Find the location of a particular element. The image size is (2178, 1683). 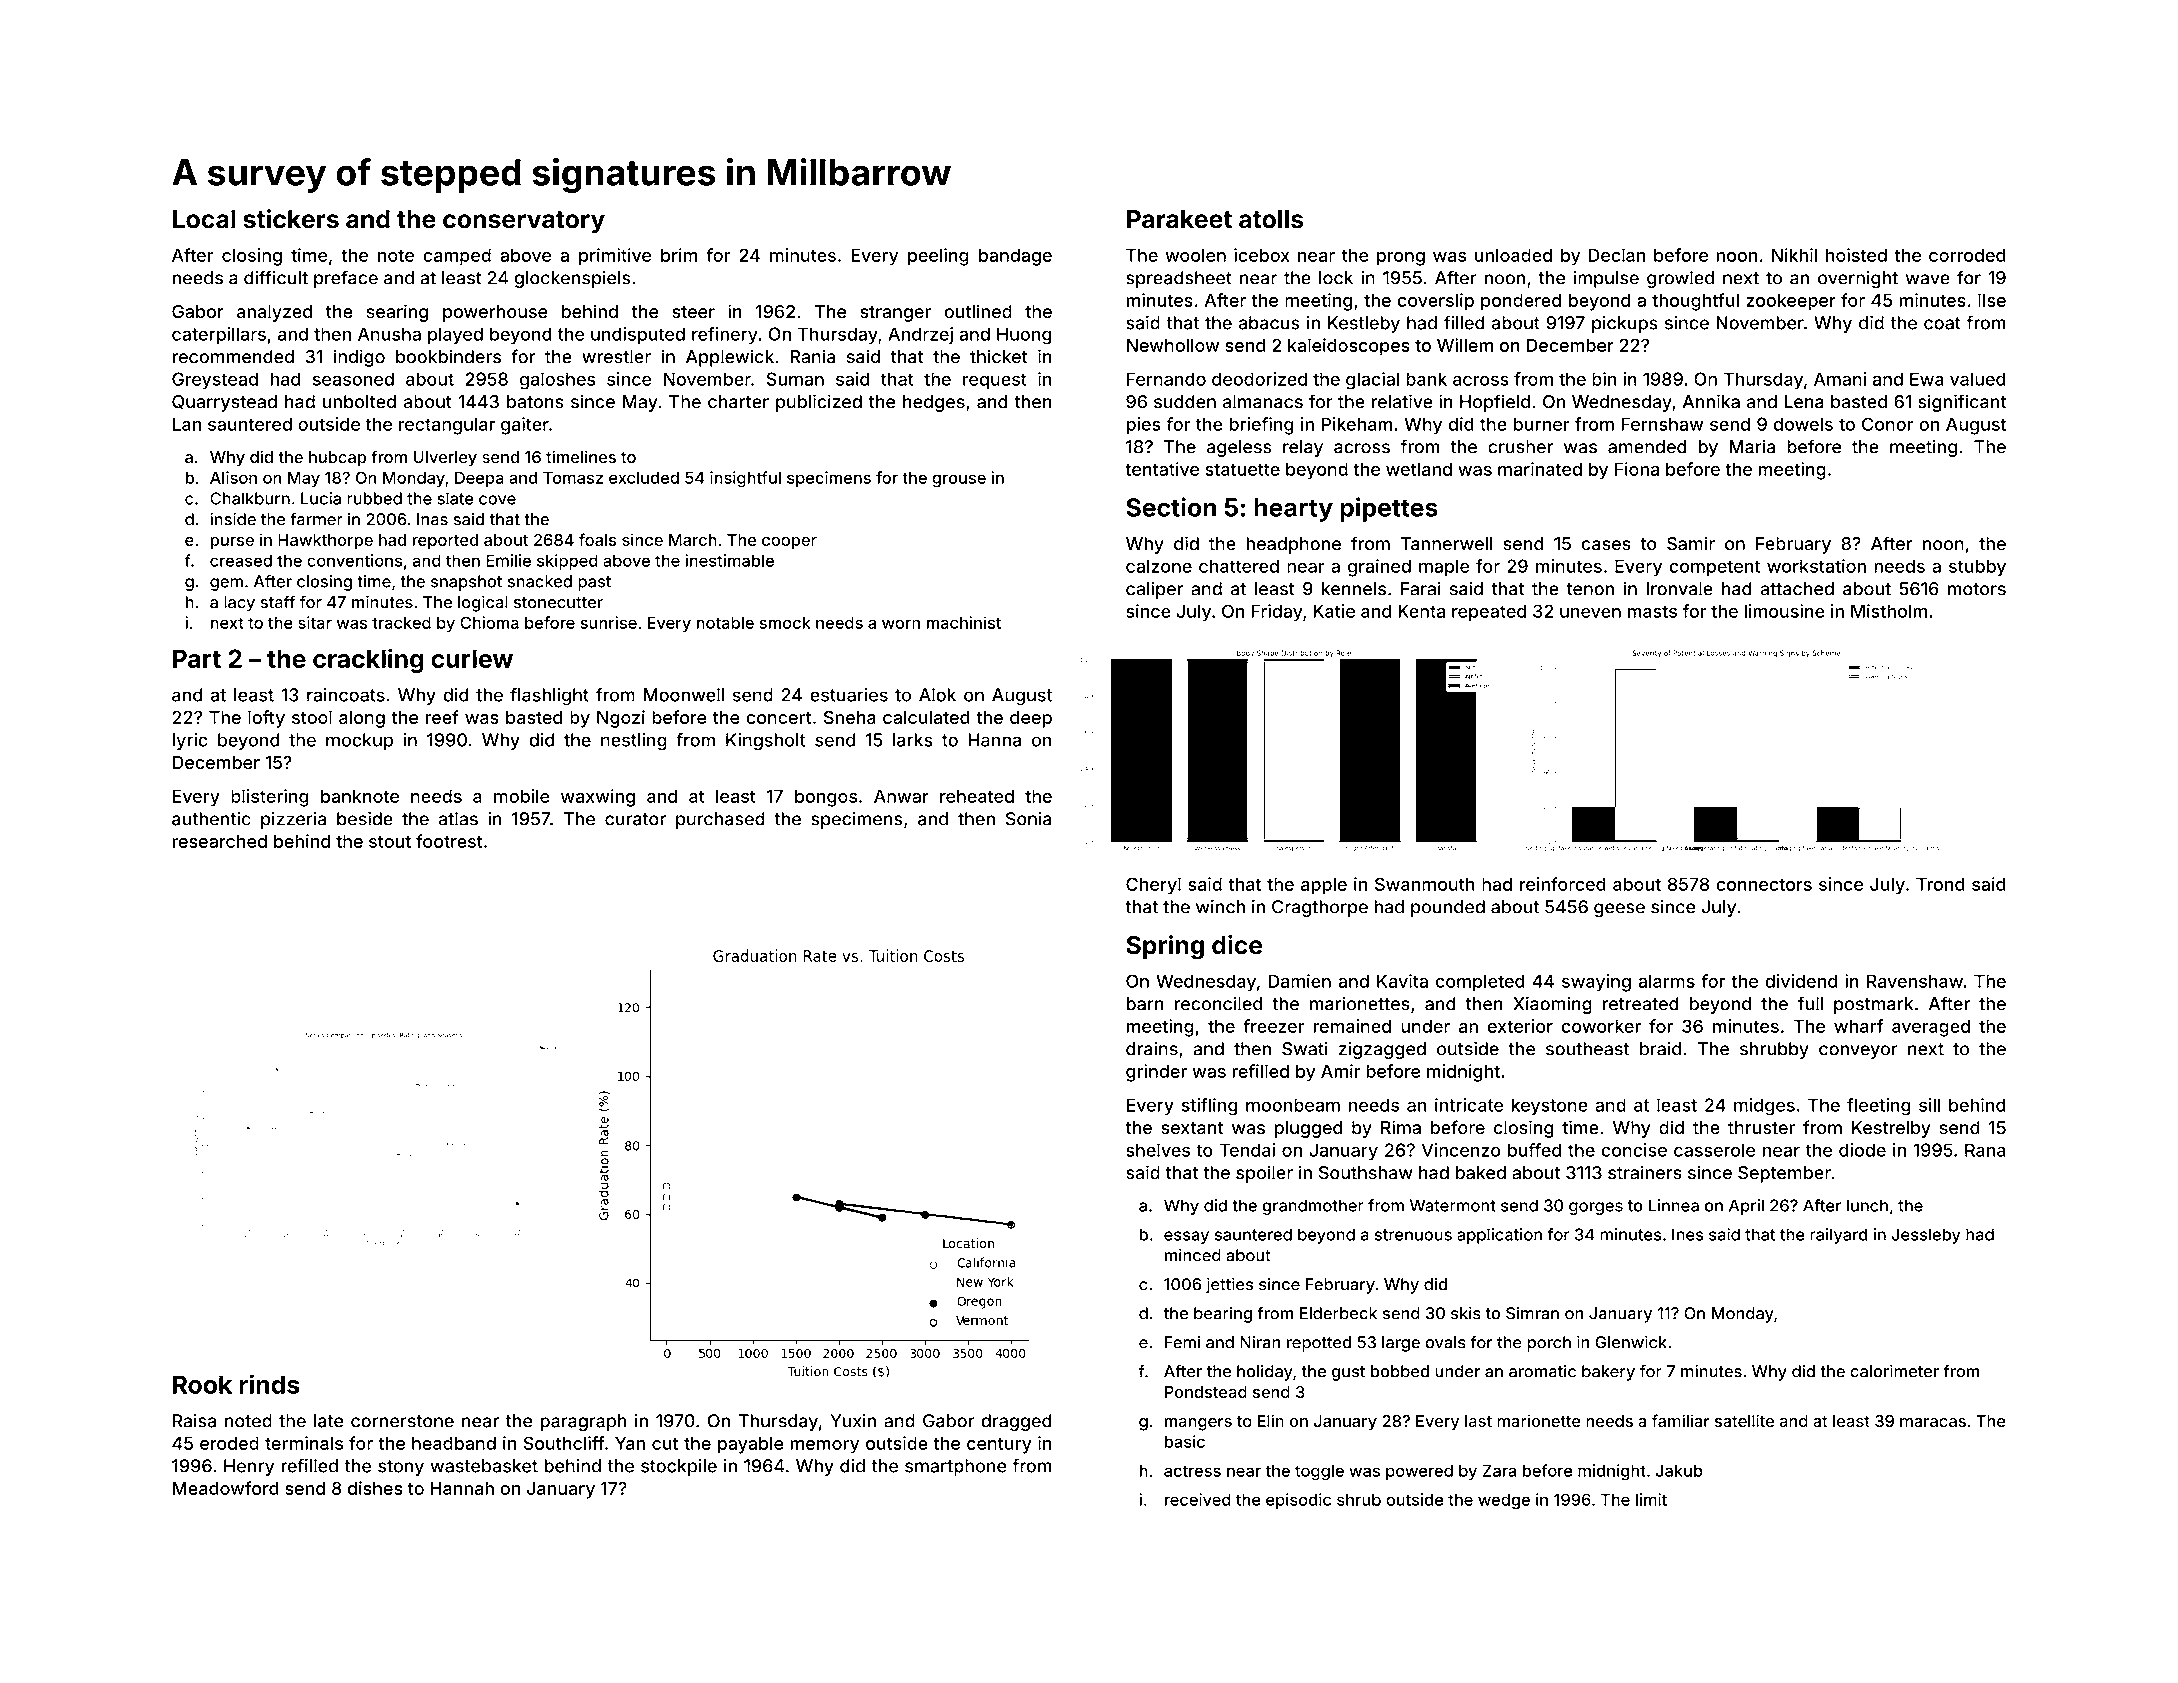

Ilse is located at coordinates (1992, 300).
